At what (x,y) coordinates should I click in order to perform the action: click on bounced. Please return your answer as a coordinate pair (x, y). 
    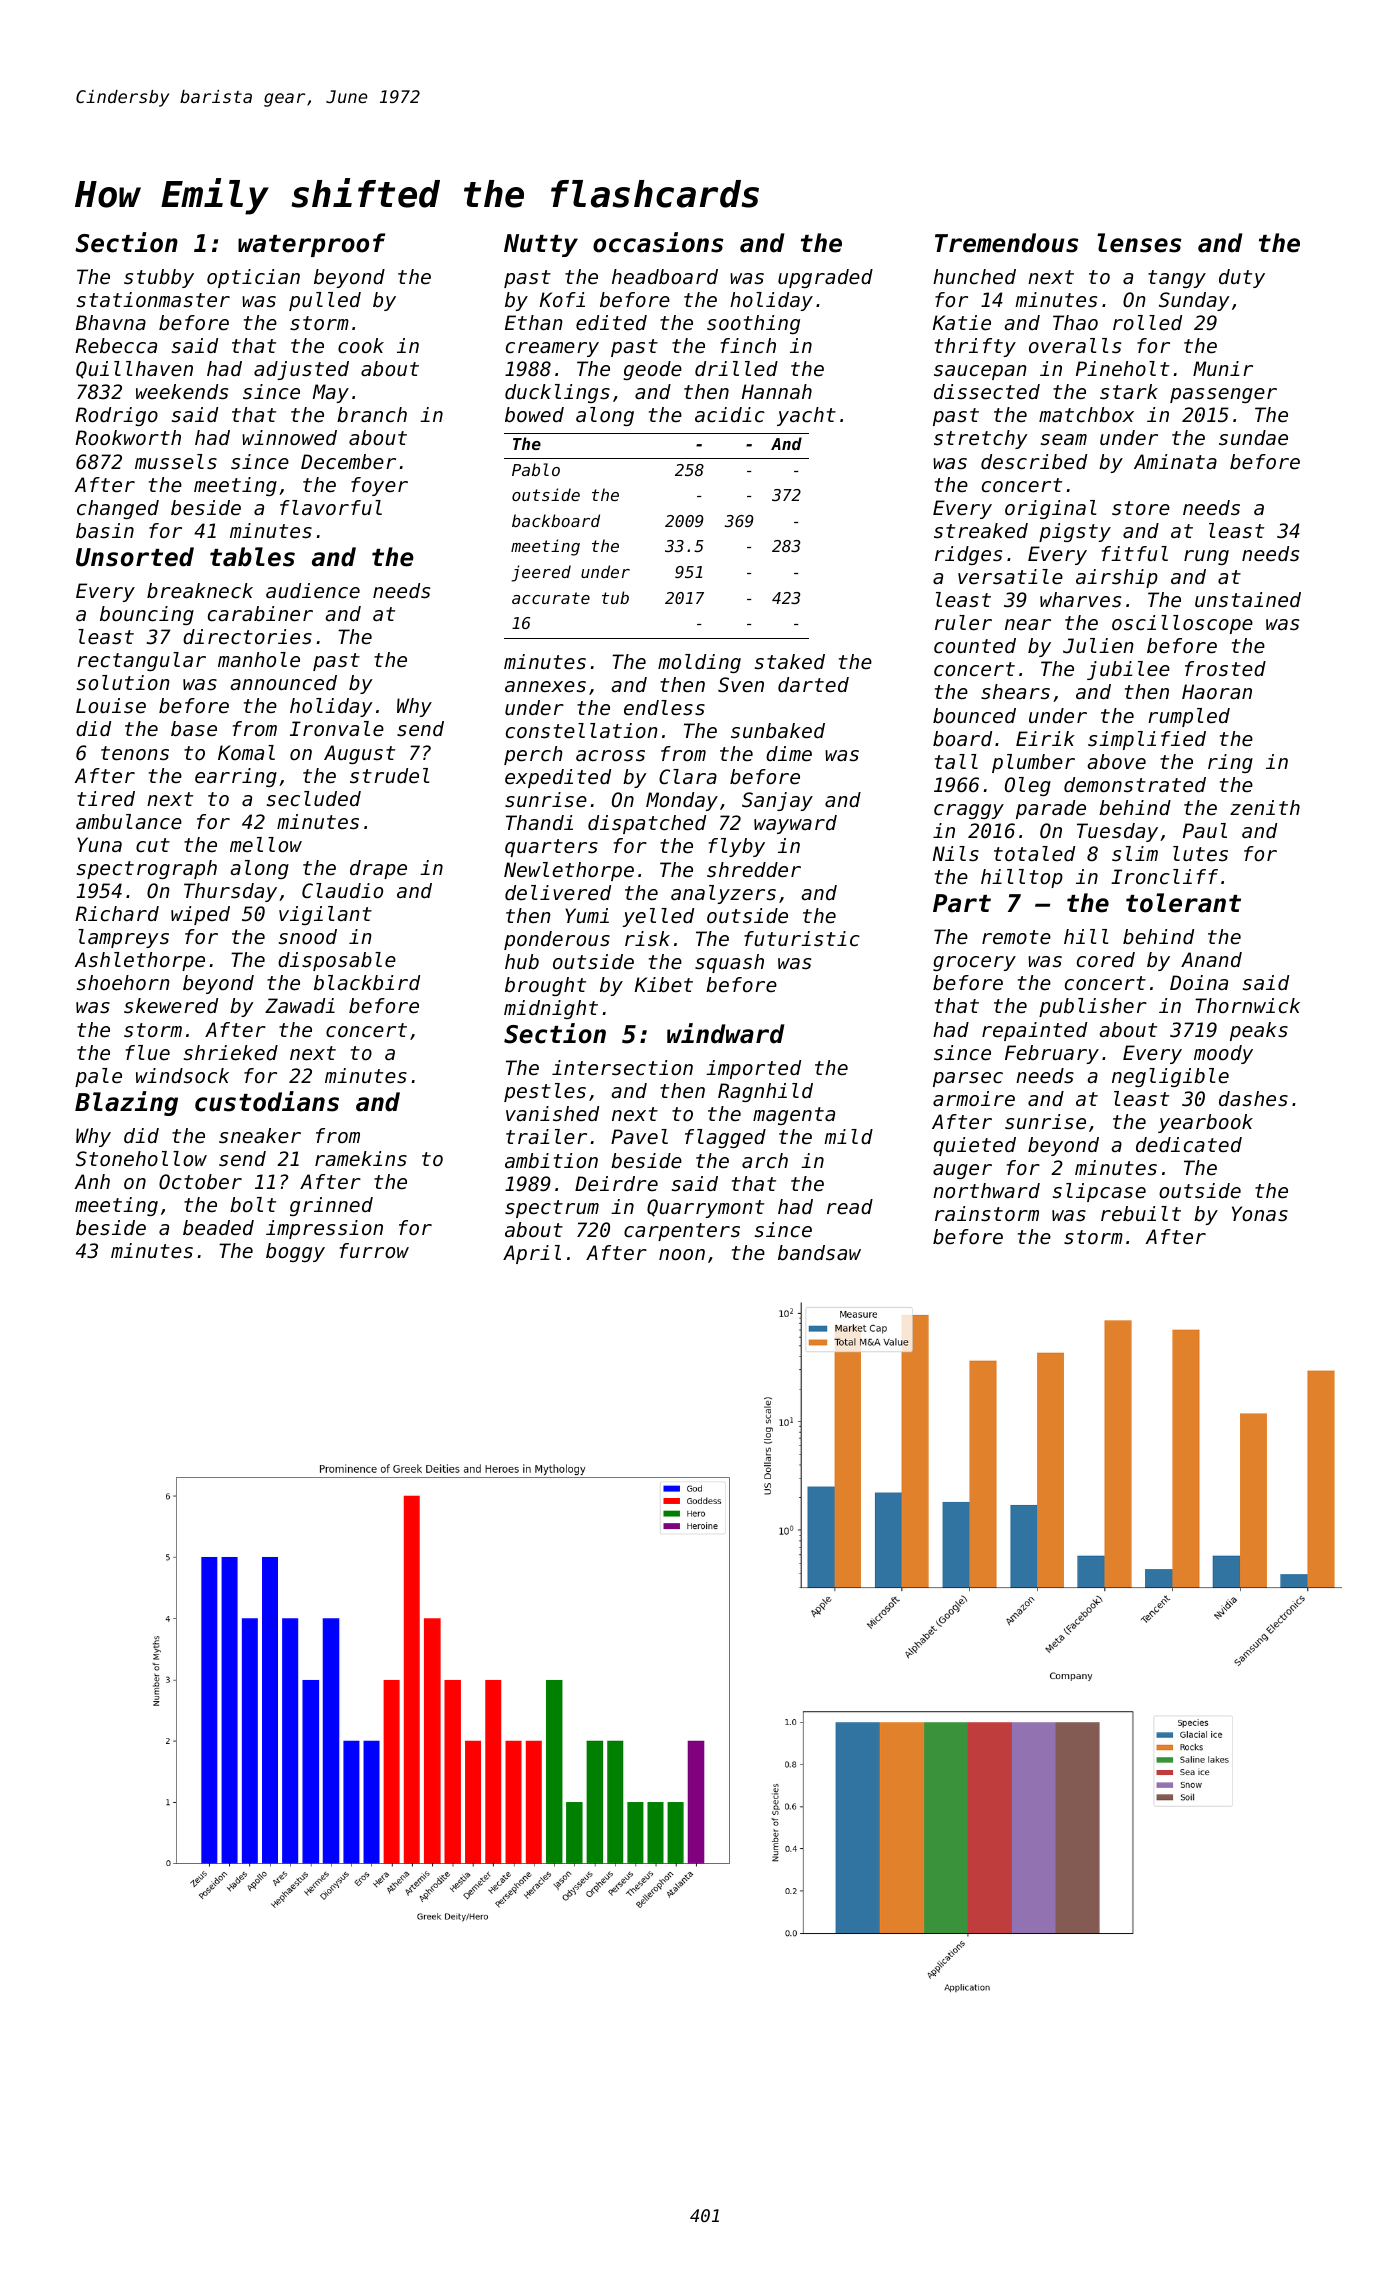
    Looking at the image, I should click on (974, 716).
